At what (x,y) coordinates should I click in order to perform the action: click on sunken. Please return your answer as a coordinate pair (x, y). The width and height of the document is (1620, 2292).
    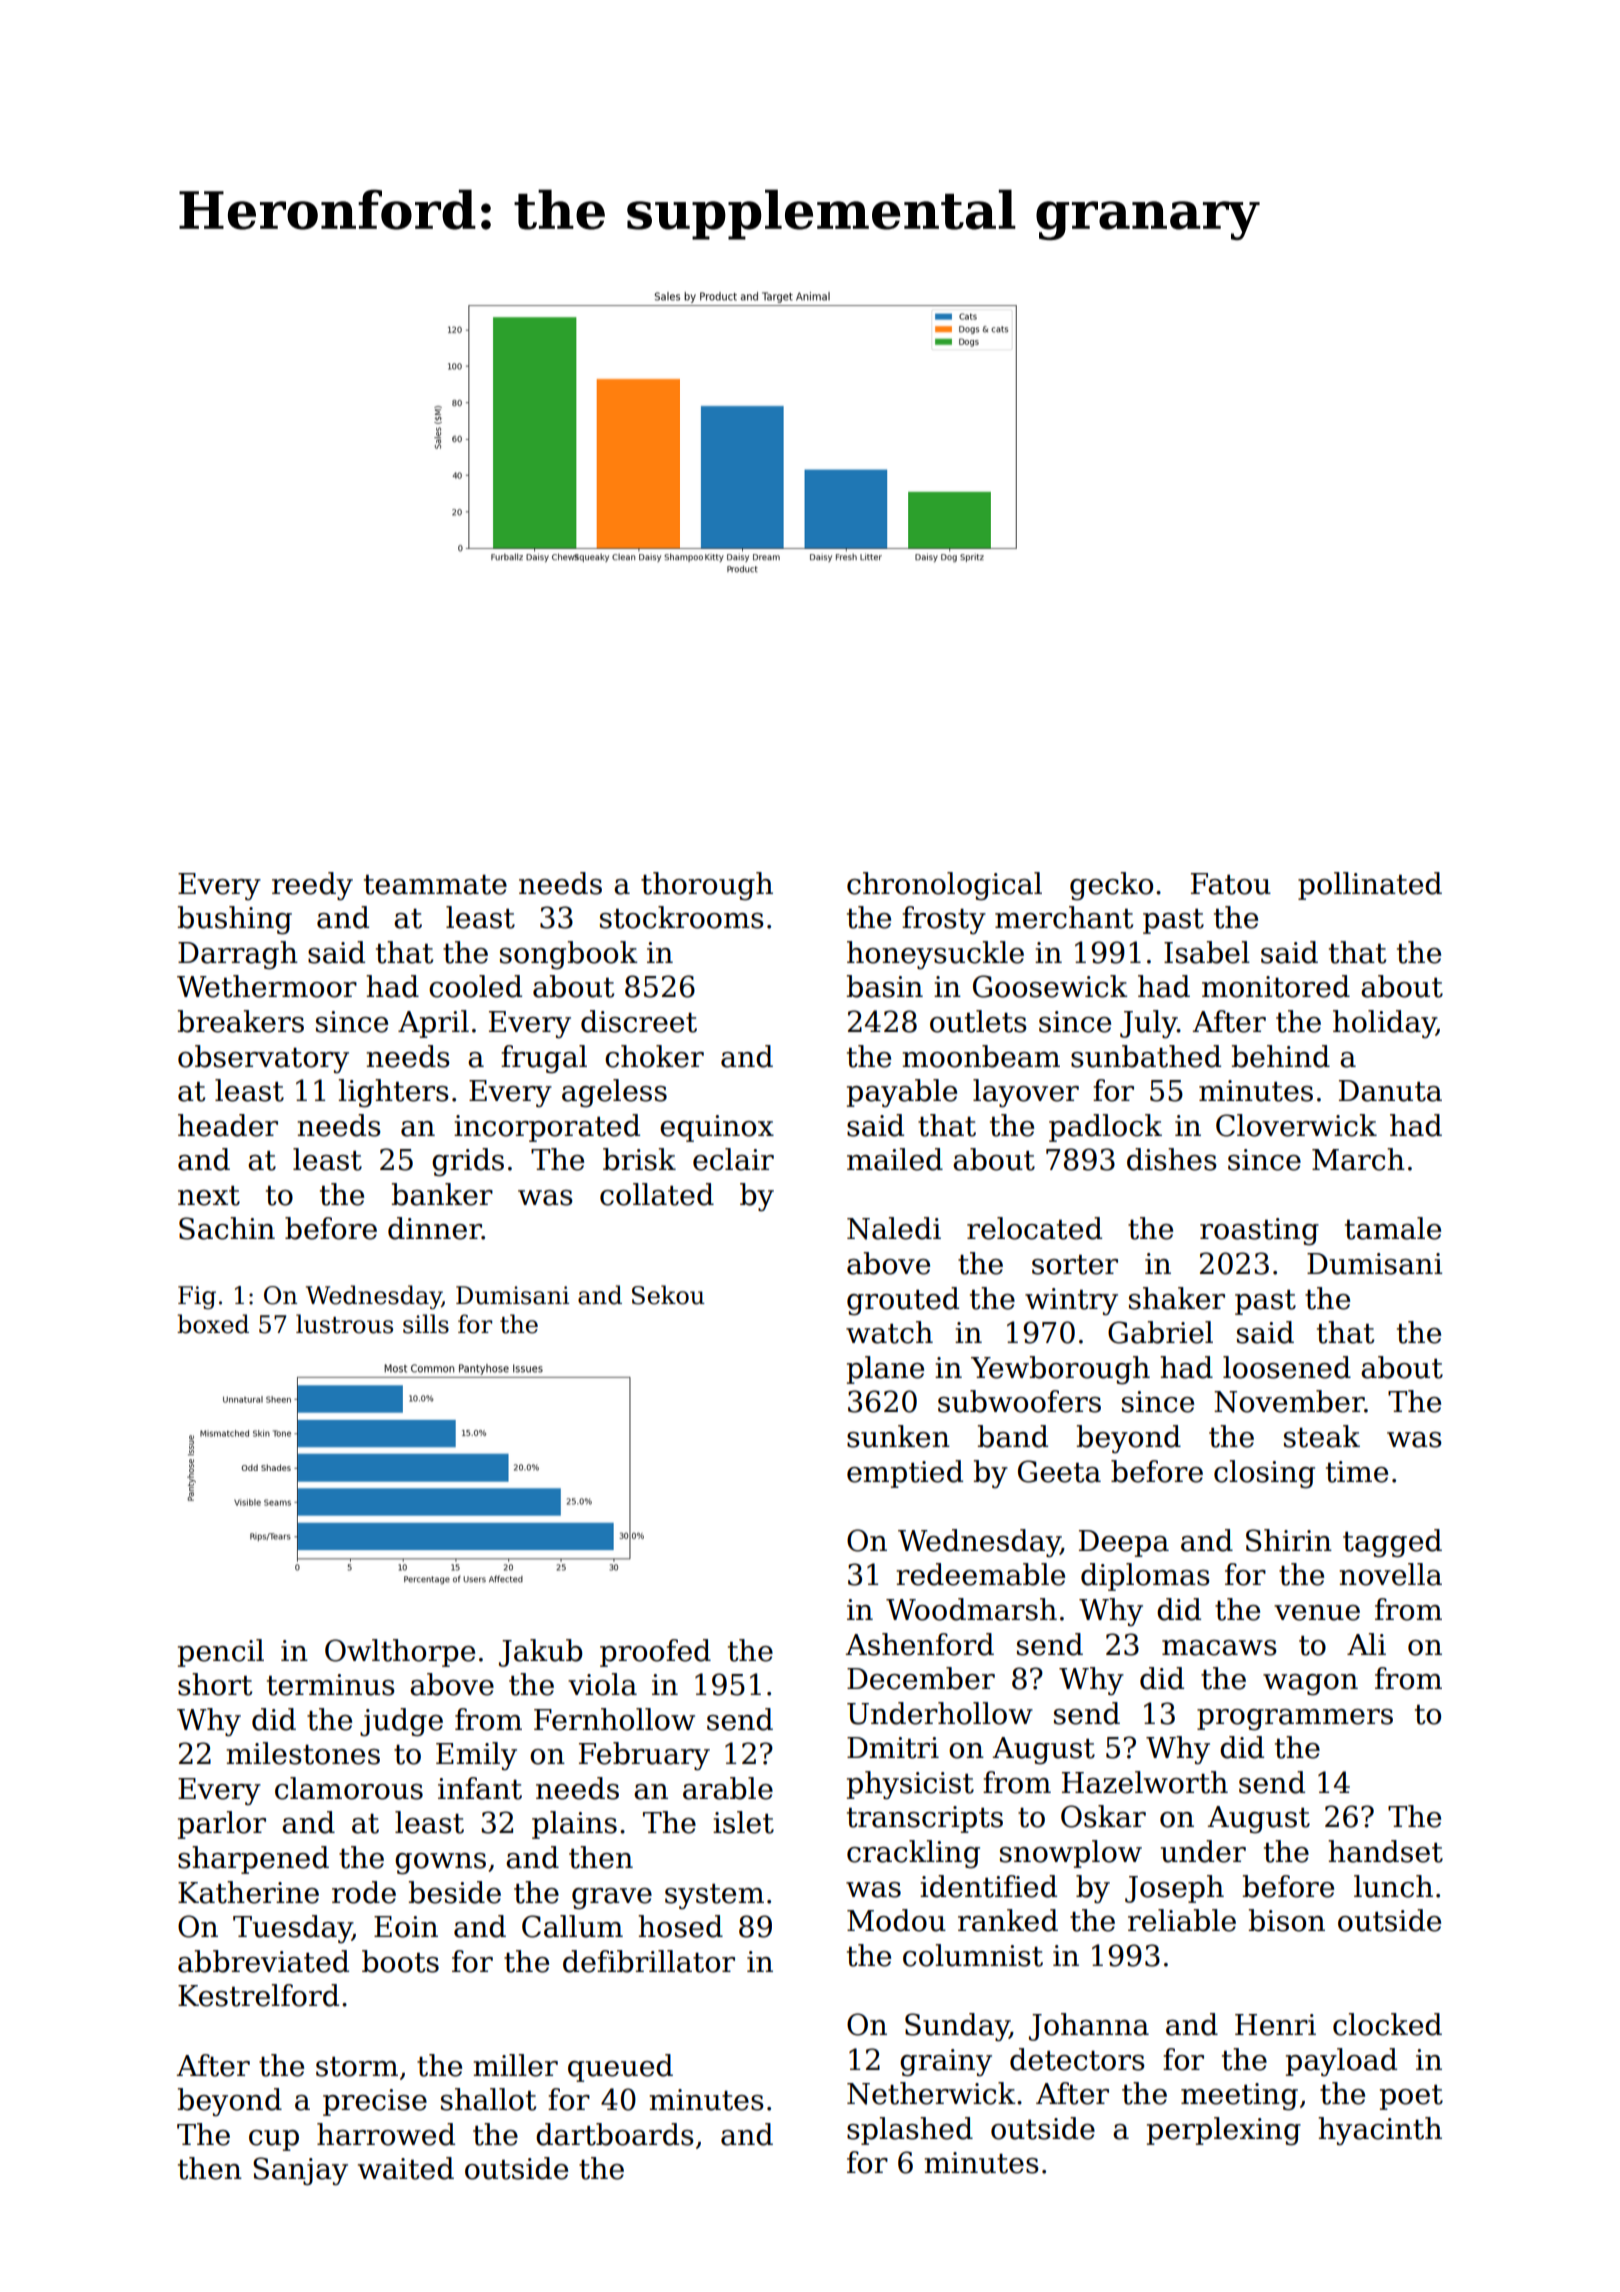
    Looking at the image, I should click on (898, 1436).
